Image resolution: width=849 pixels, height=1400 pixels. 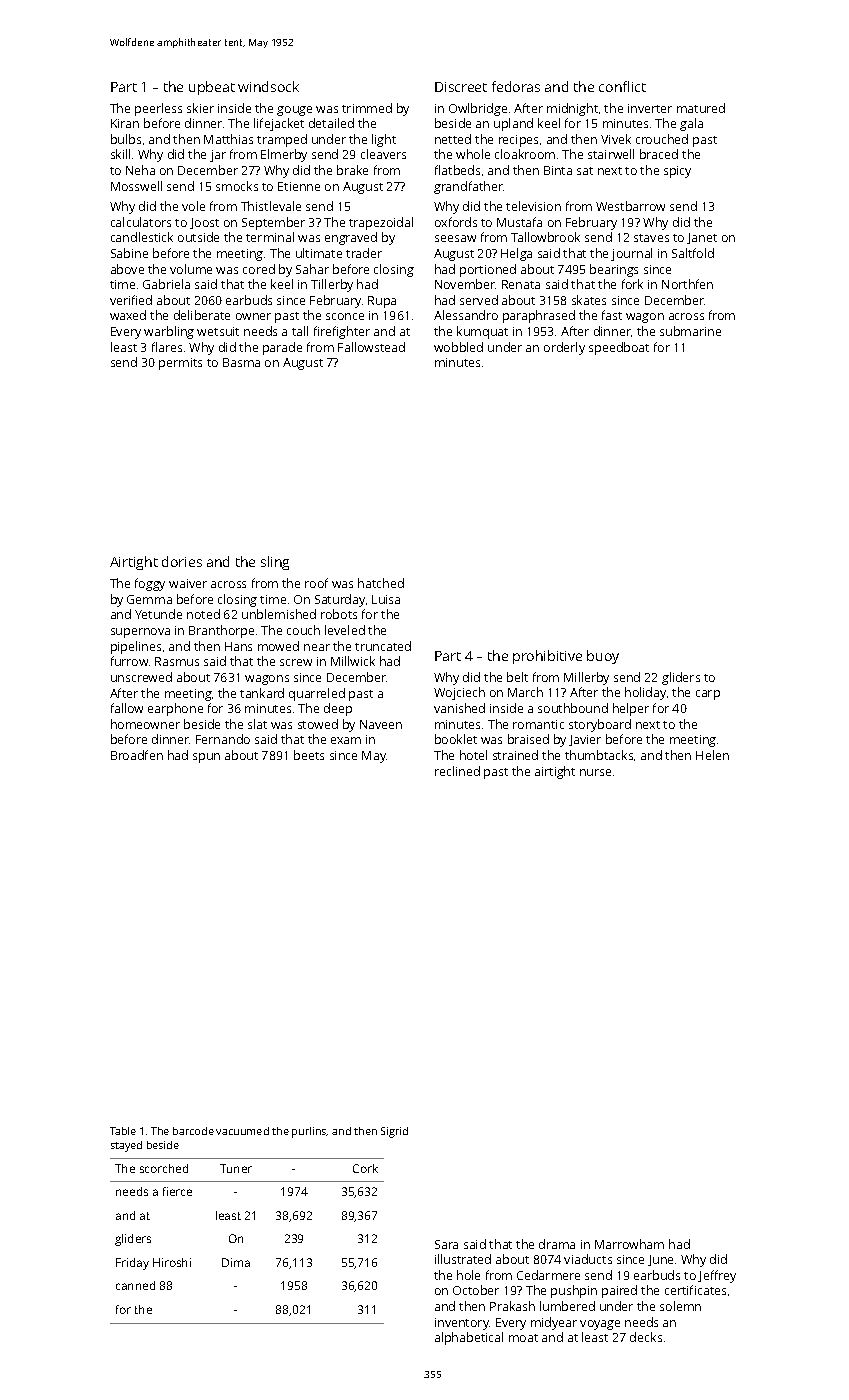 I want to click on Etienne, so click(x=299, y=186).
